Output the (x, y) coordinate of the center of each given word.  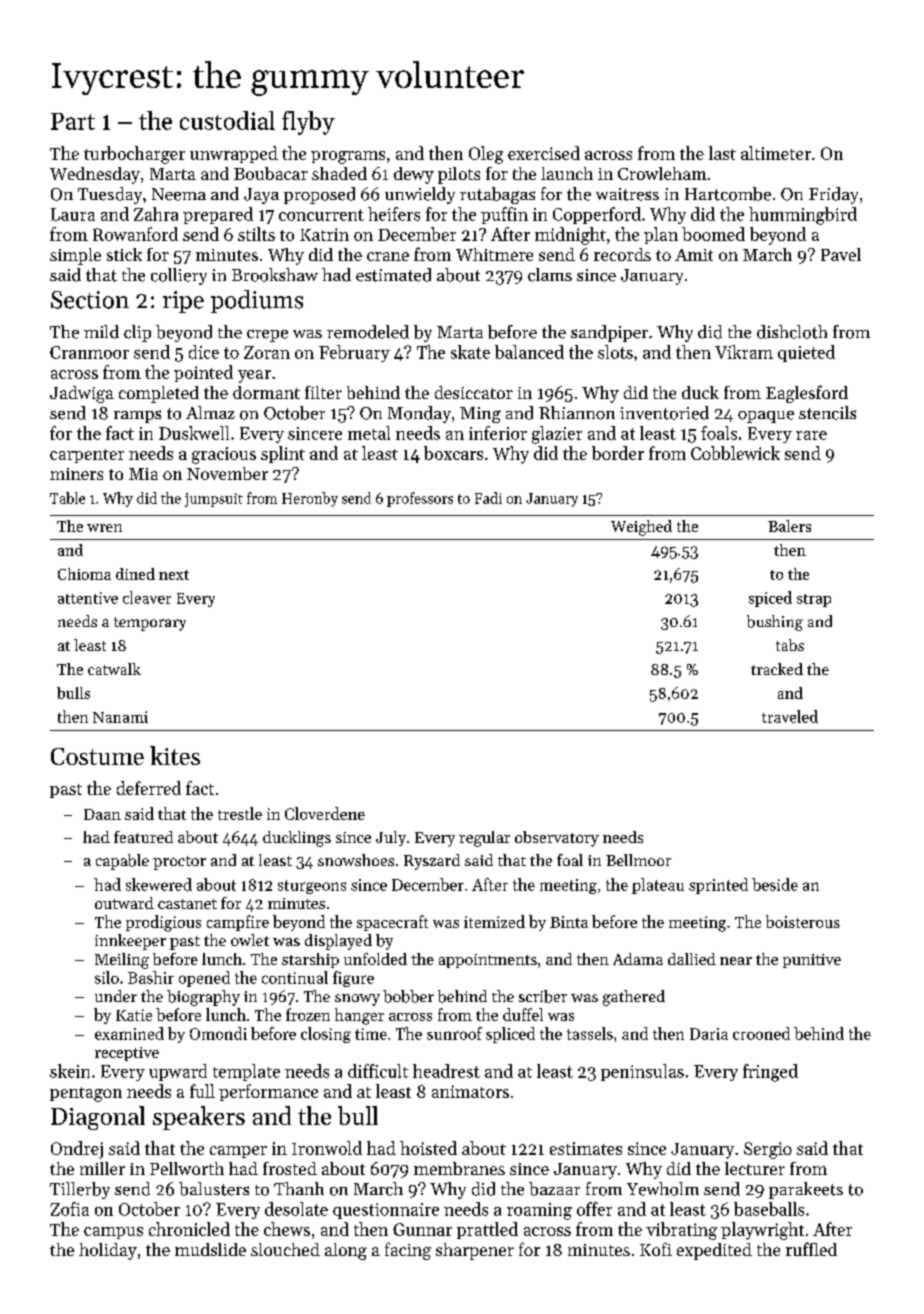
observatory (557, 839)
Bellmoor (638, 860)
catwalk (114, 669)
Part (73, 121)
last (722, 153)
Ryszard (432, 862)
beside (775, 884)
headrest (446, 1071)
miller (102, 1168)
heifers (394, 214)
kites (175, 755)
